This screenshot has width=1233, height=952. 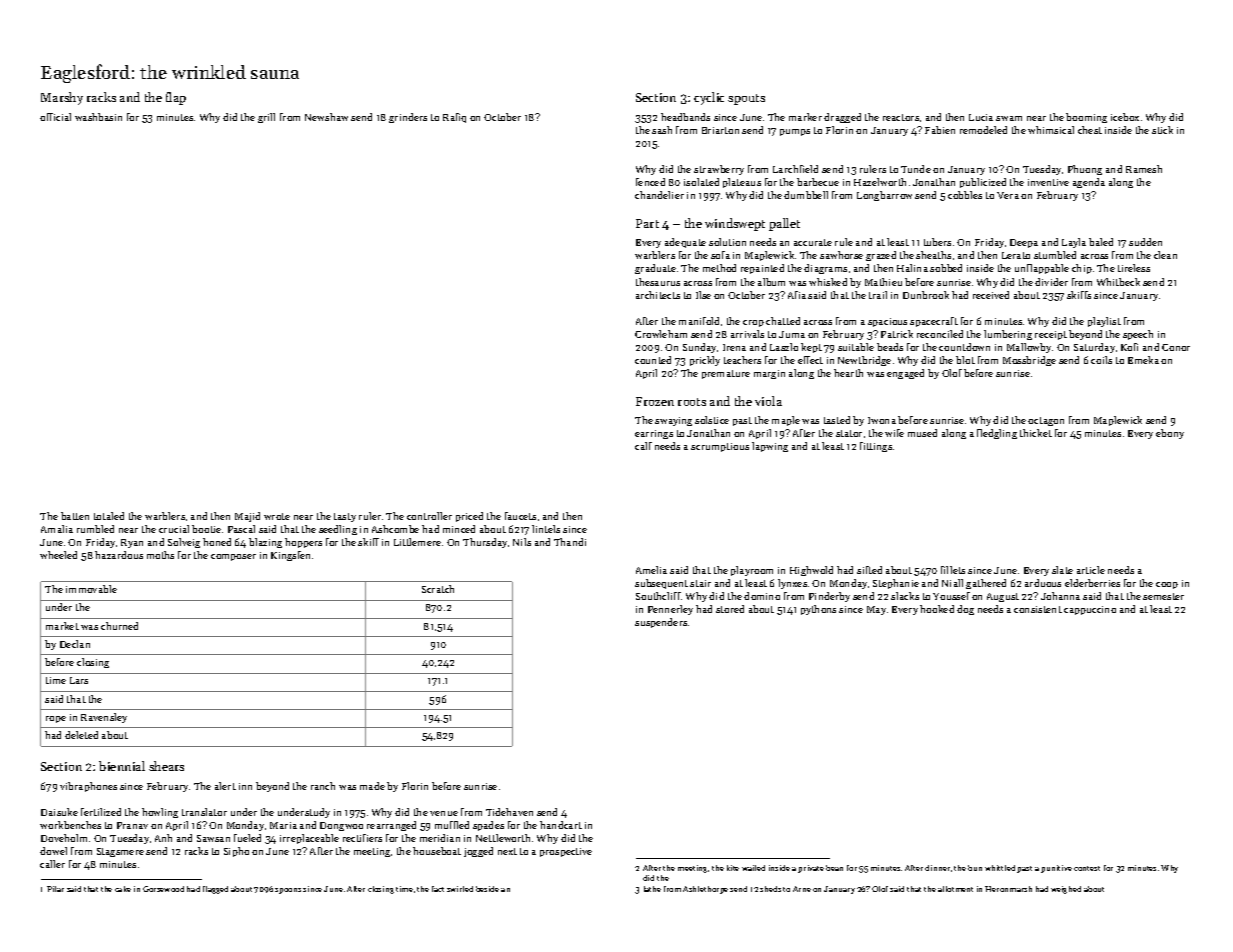 I want to click on consistent, so click(x=1038, y=609).
